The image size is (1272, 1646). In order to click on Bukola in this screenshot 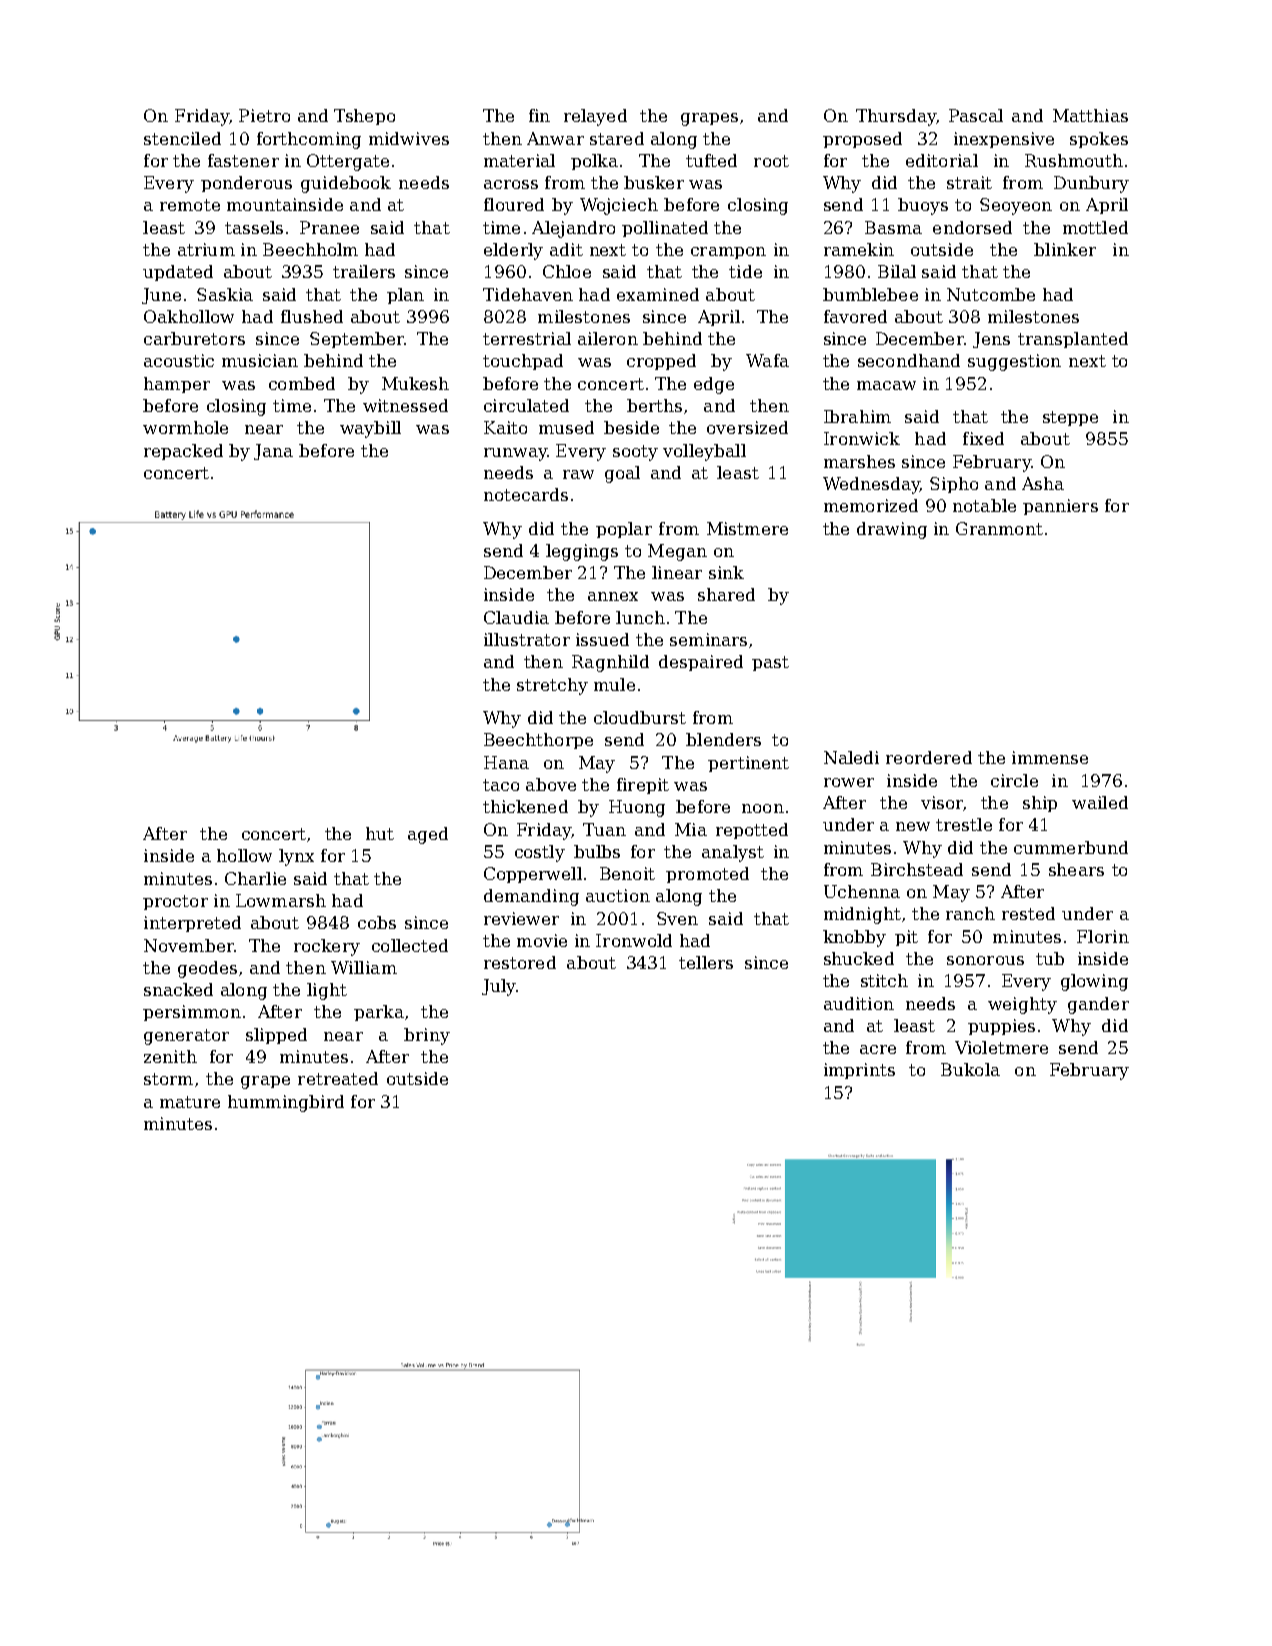, I will do `click(970, 1069)`.
